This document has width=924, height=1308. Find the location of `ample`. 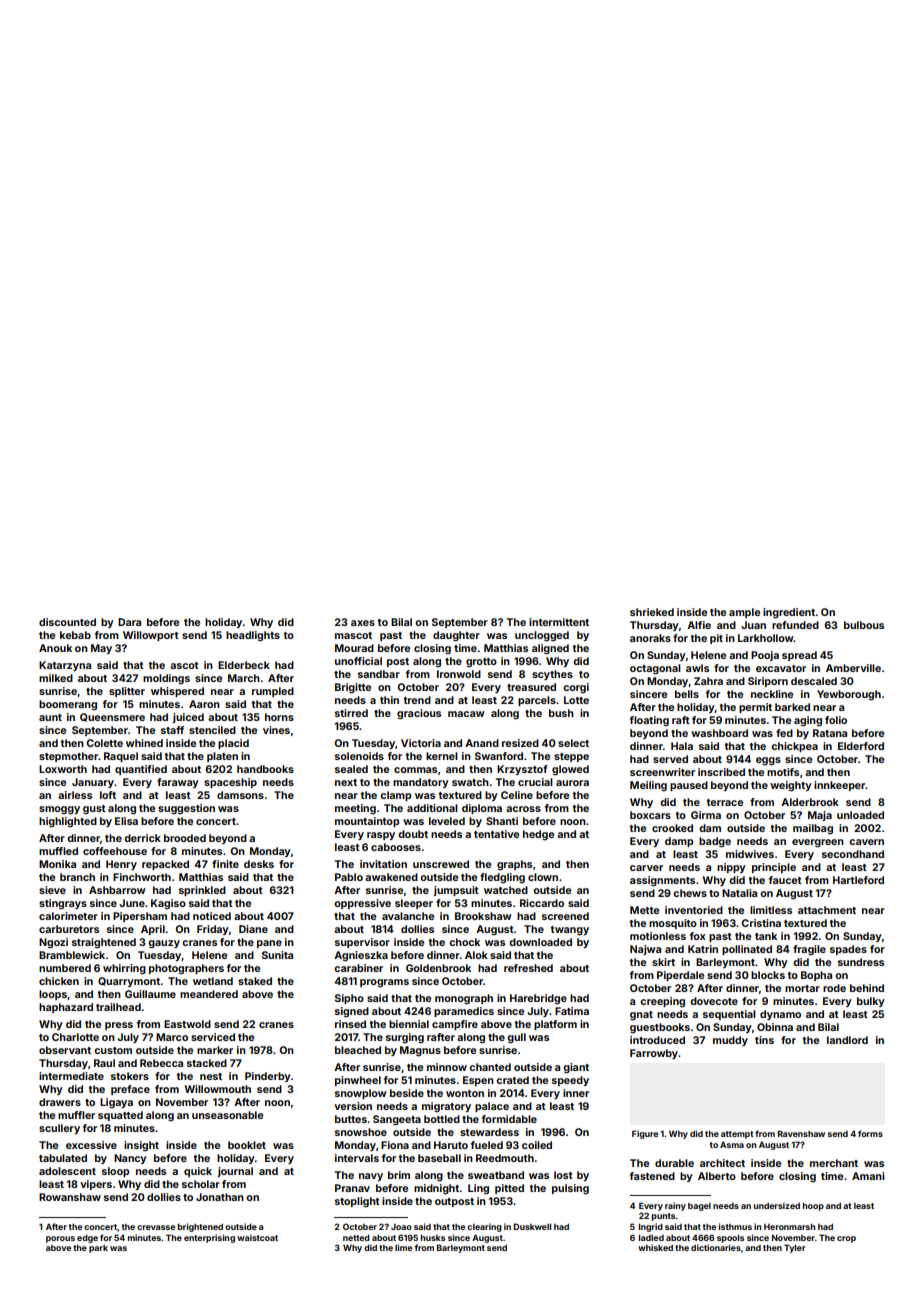

ample is located at coordinates (744, 613).
